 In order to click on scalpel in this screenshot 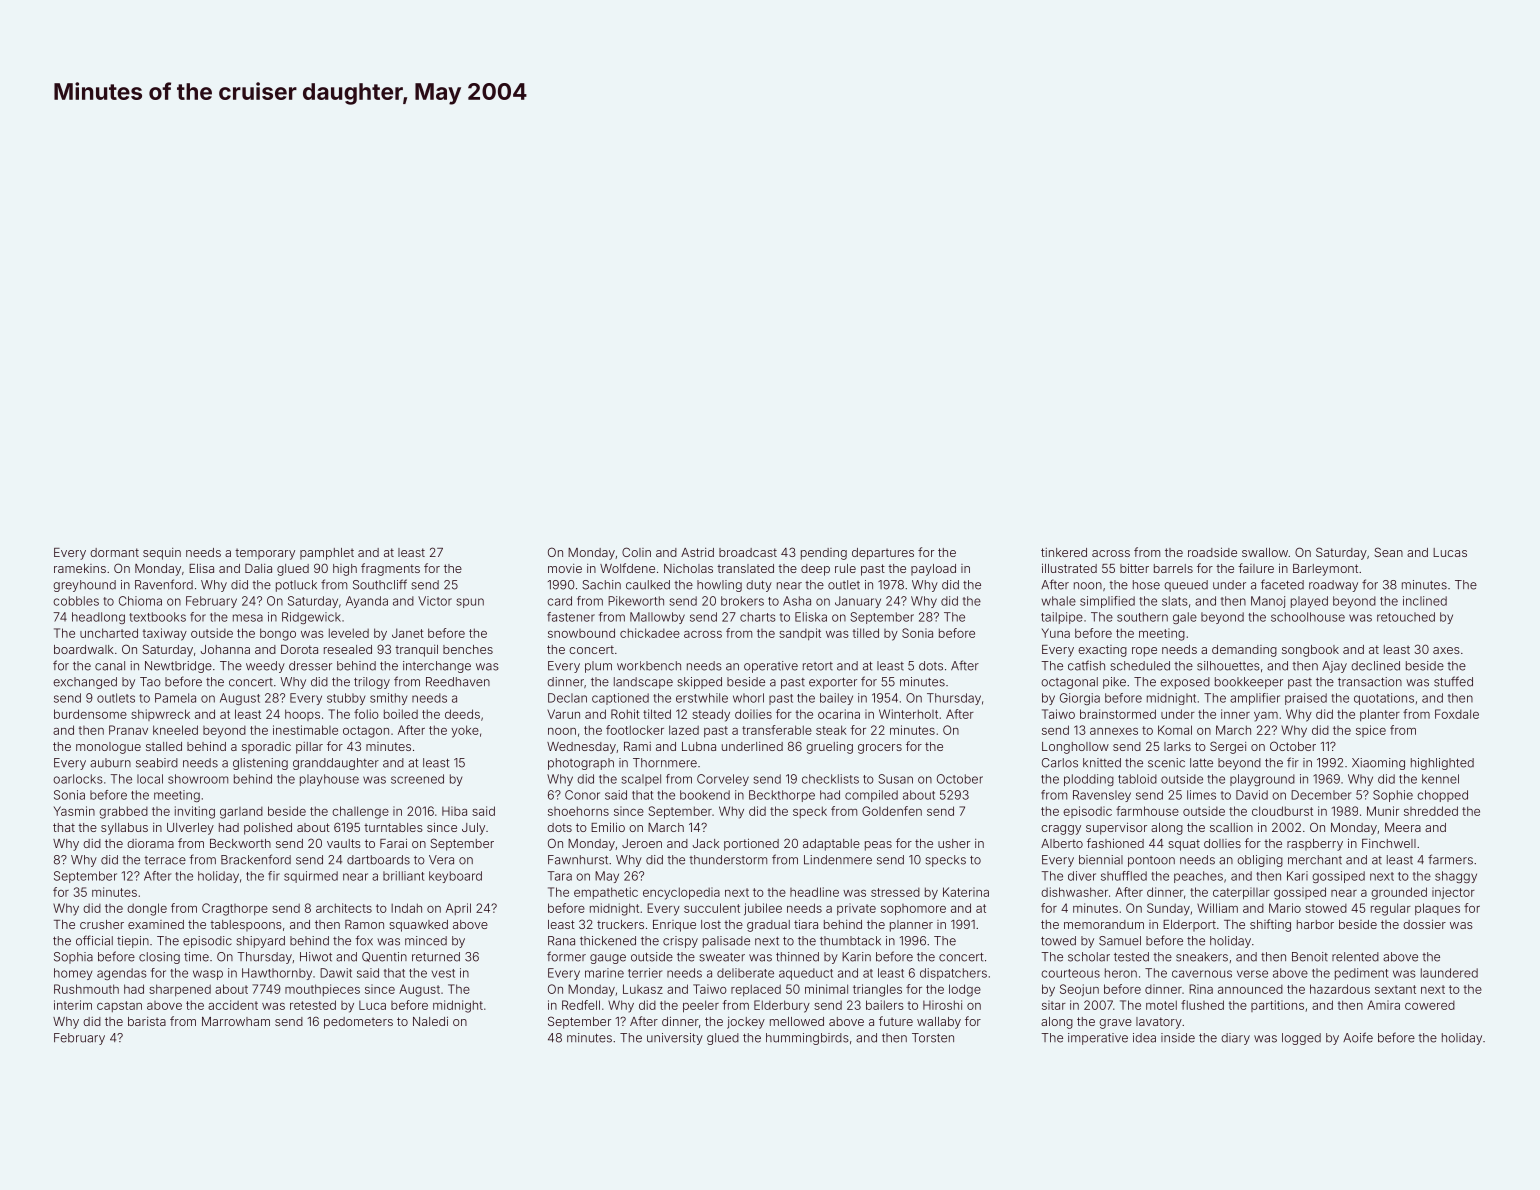, I will do `click(641, 780)`.
